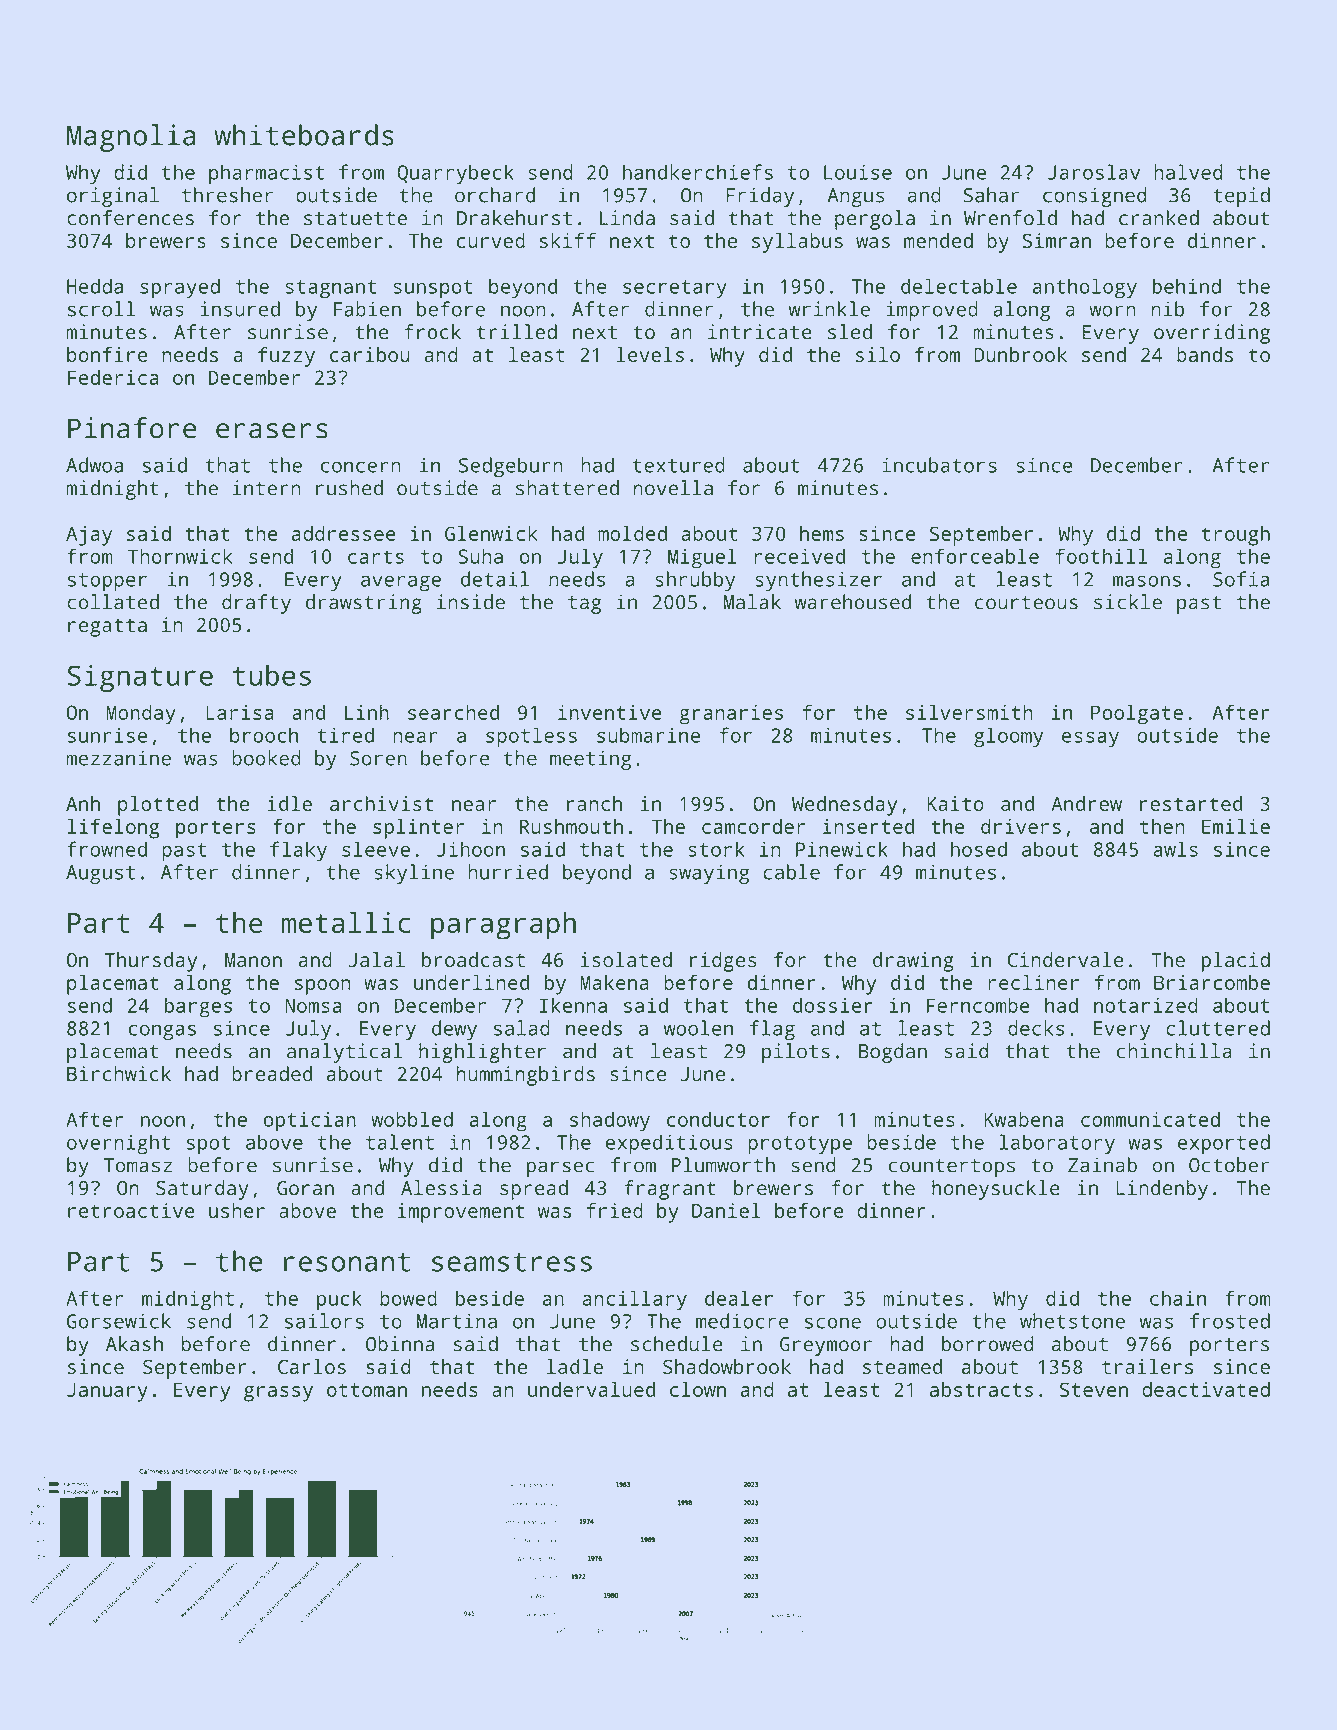  I want to click on Pinewick, so click(842, 849).
